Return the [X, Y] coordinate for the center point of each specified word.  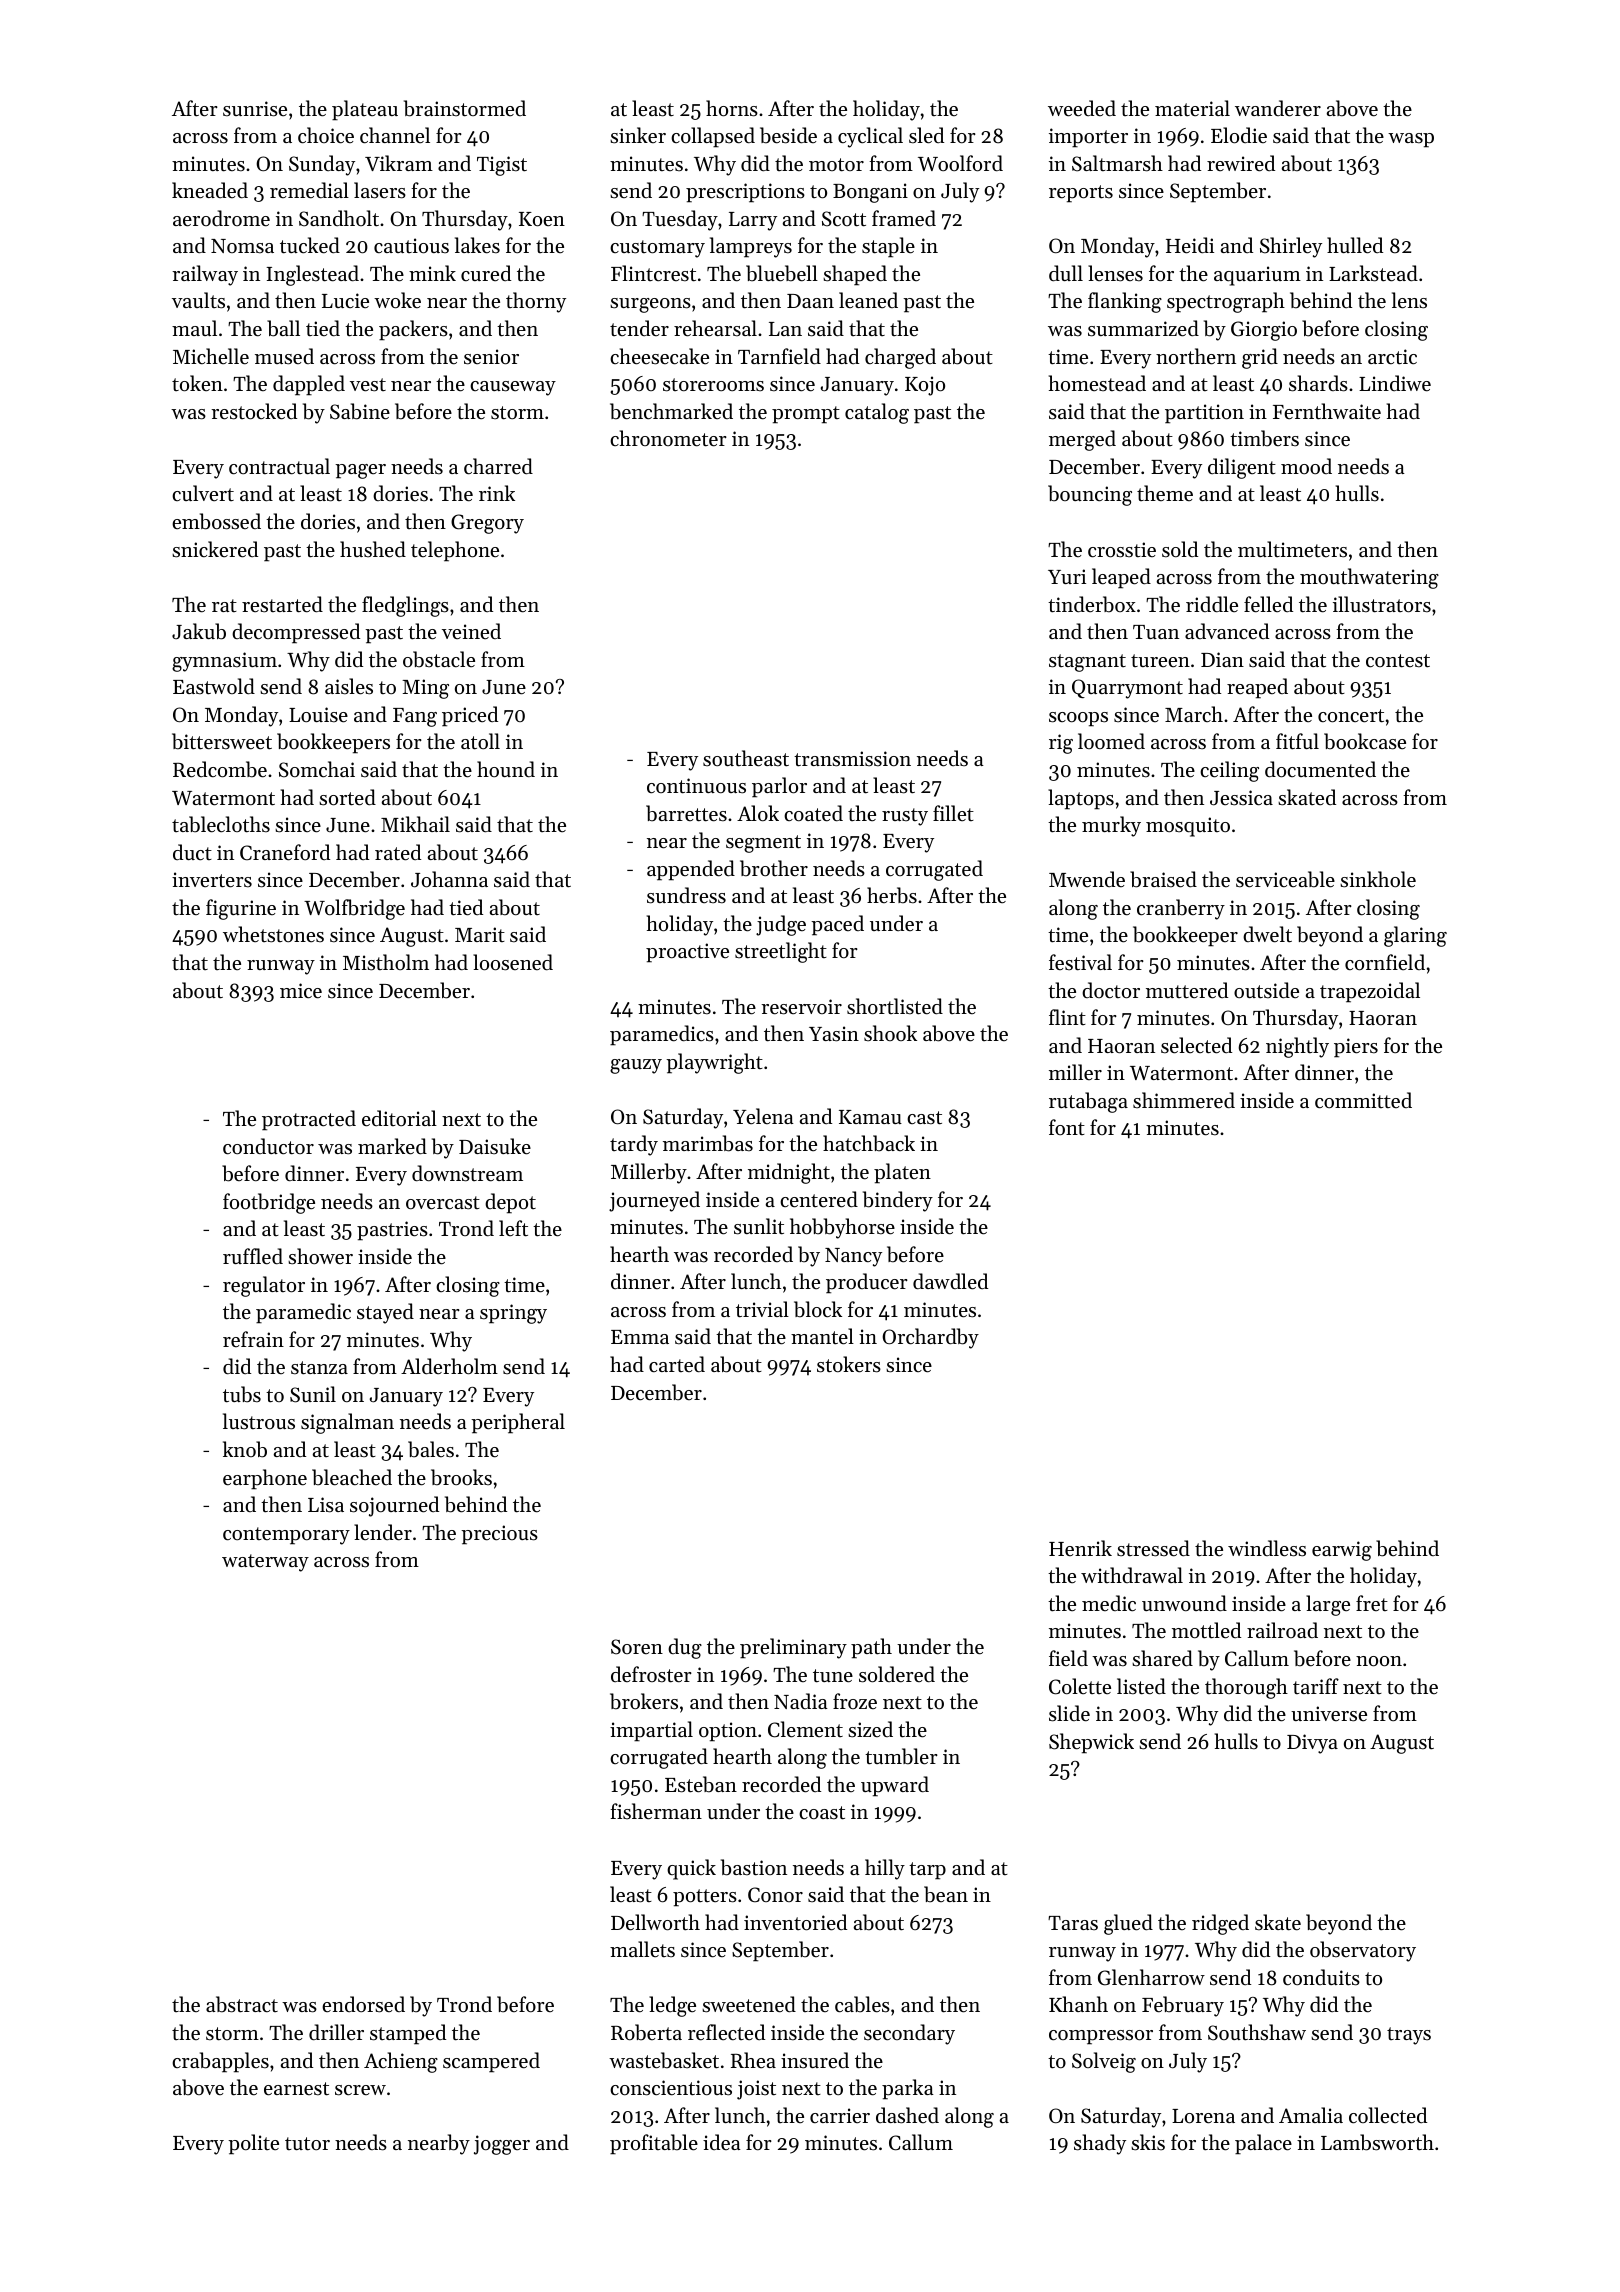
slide [1069, 1713]
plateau [365, 110]
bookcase [1365, 741]
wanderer [1278, 108]
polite [253, 2144]
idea [722, 2142]
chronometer [668, 438]
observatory [1363, 1951]
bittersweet [222, 741]
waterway [265, 1563]
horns [732, 108]
